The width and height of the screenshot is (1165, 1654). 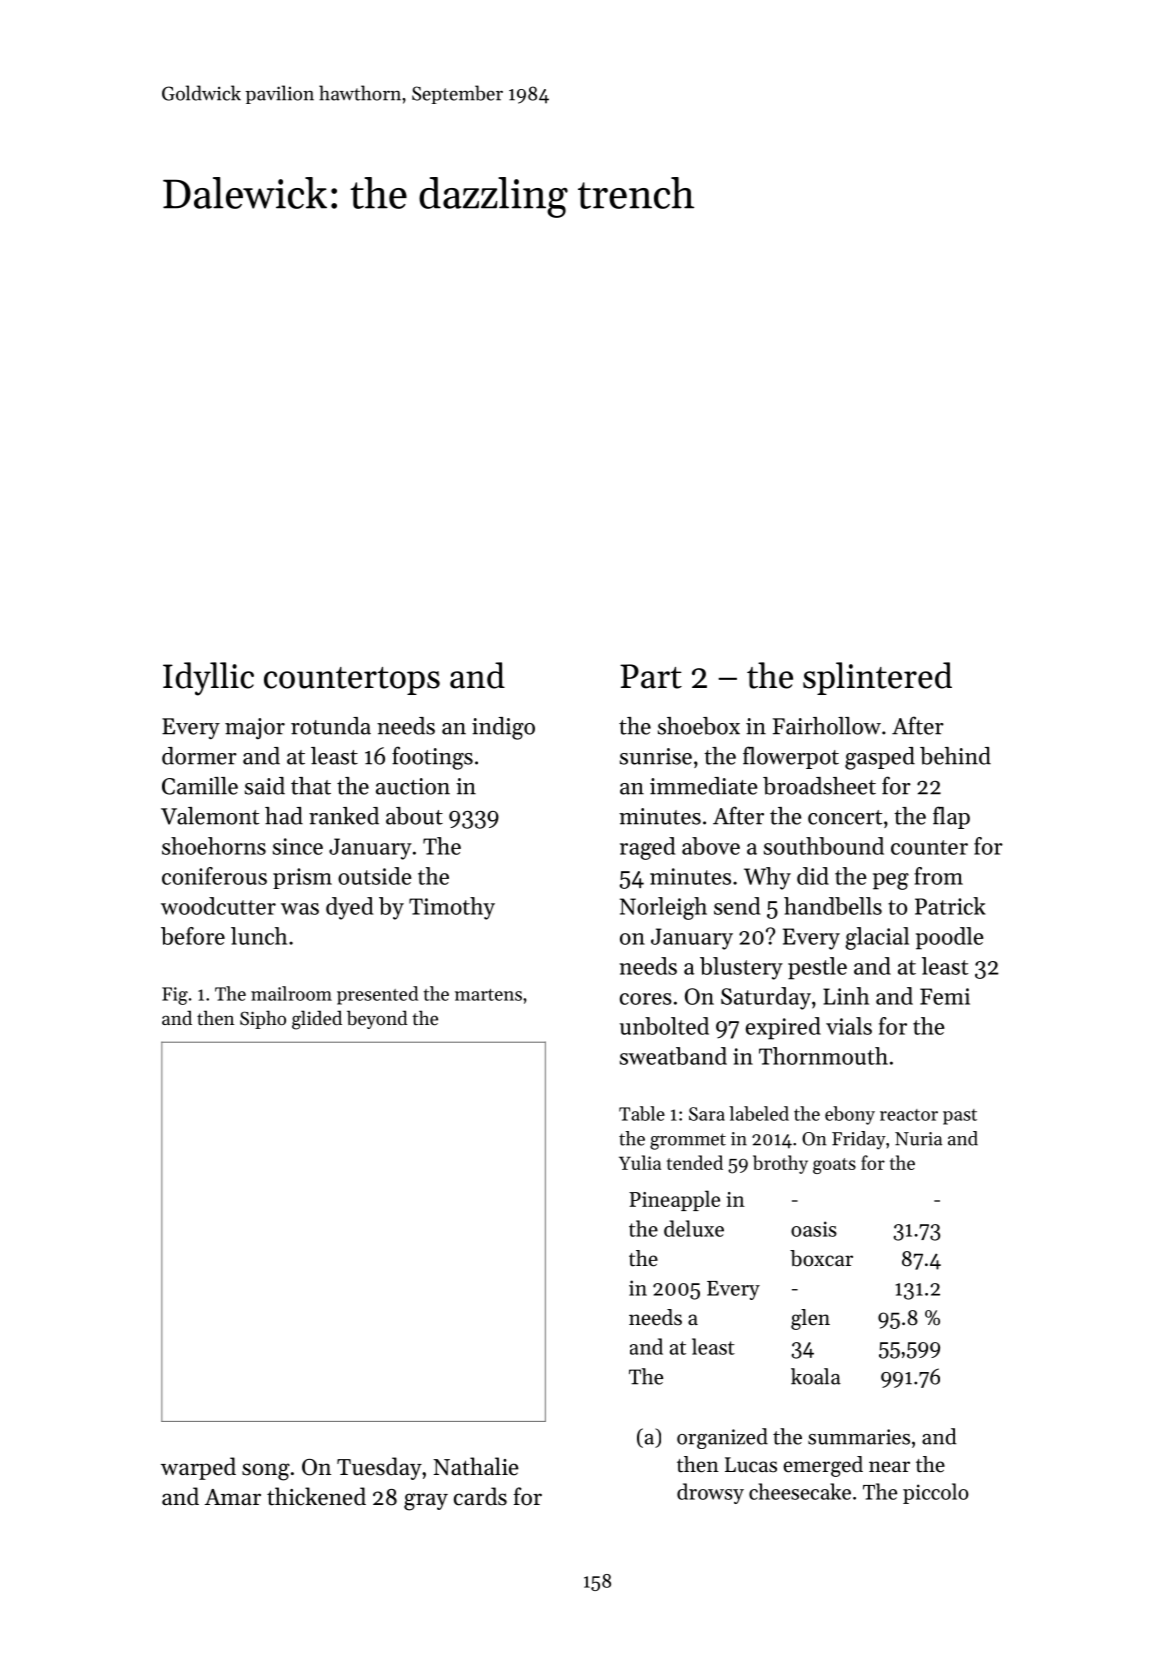 What do you see at coordinates (694, 1228) in the screenshot?
I see `deluxe` at bounding box center [694, 1228].
